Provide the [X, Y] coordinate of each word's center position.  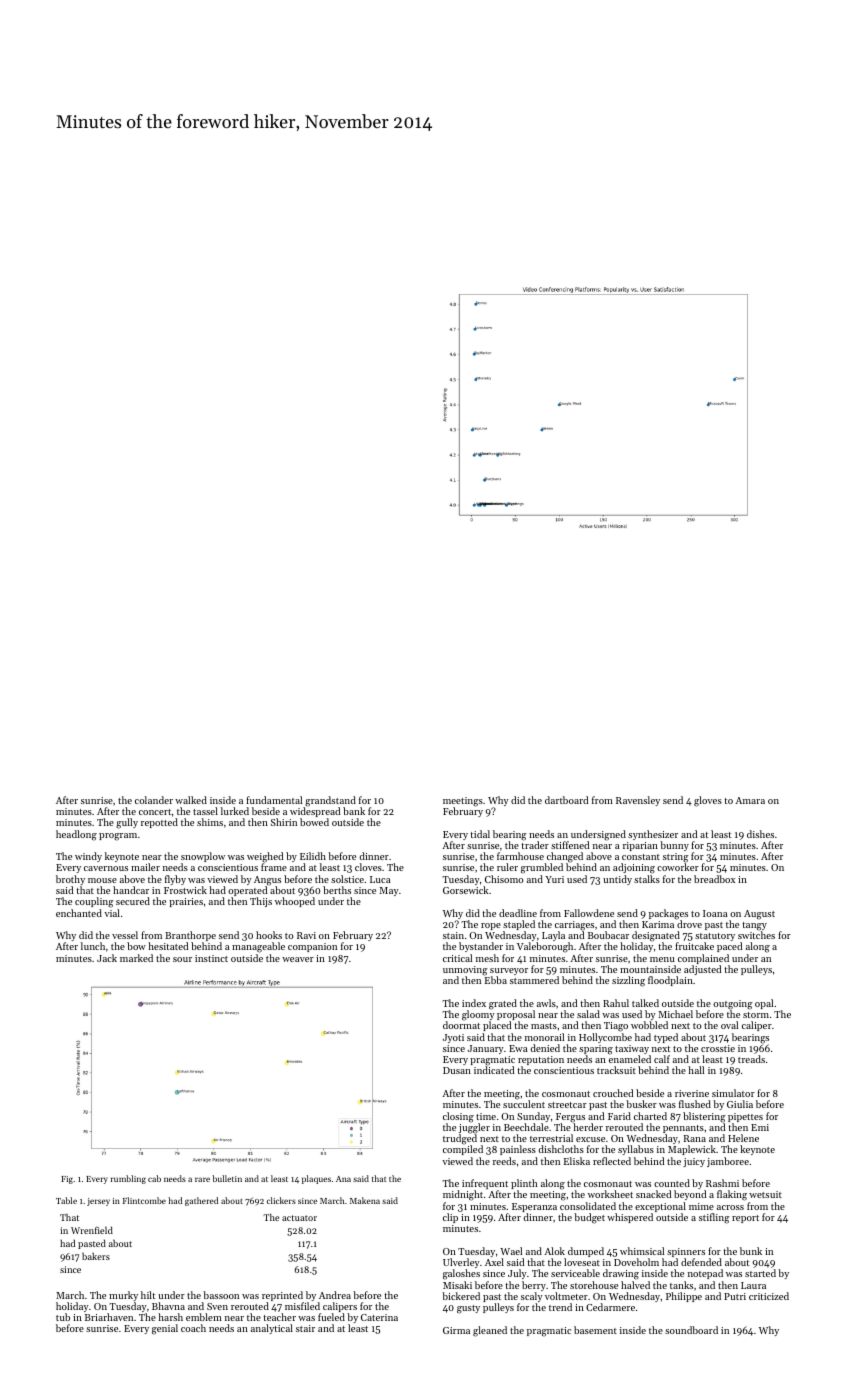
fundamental [274, 800]
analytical [272, 1329]
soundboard [691, 1330]
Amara [750, 800]
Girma [456, 1330]
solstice [347, 879]
